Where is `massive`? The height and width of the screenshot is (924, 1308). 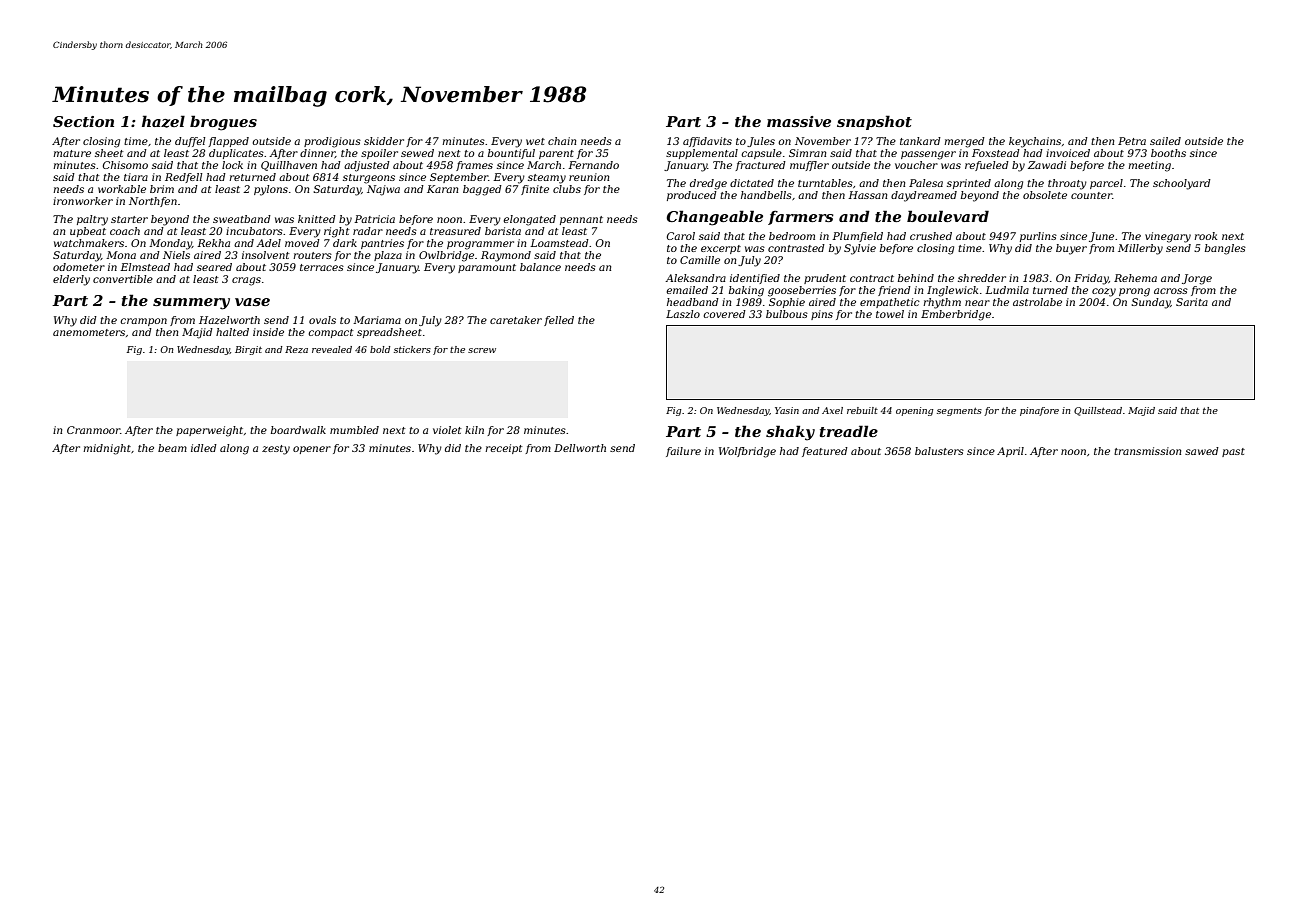 massive is located at coordinates (799, 121).
